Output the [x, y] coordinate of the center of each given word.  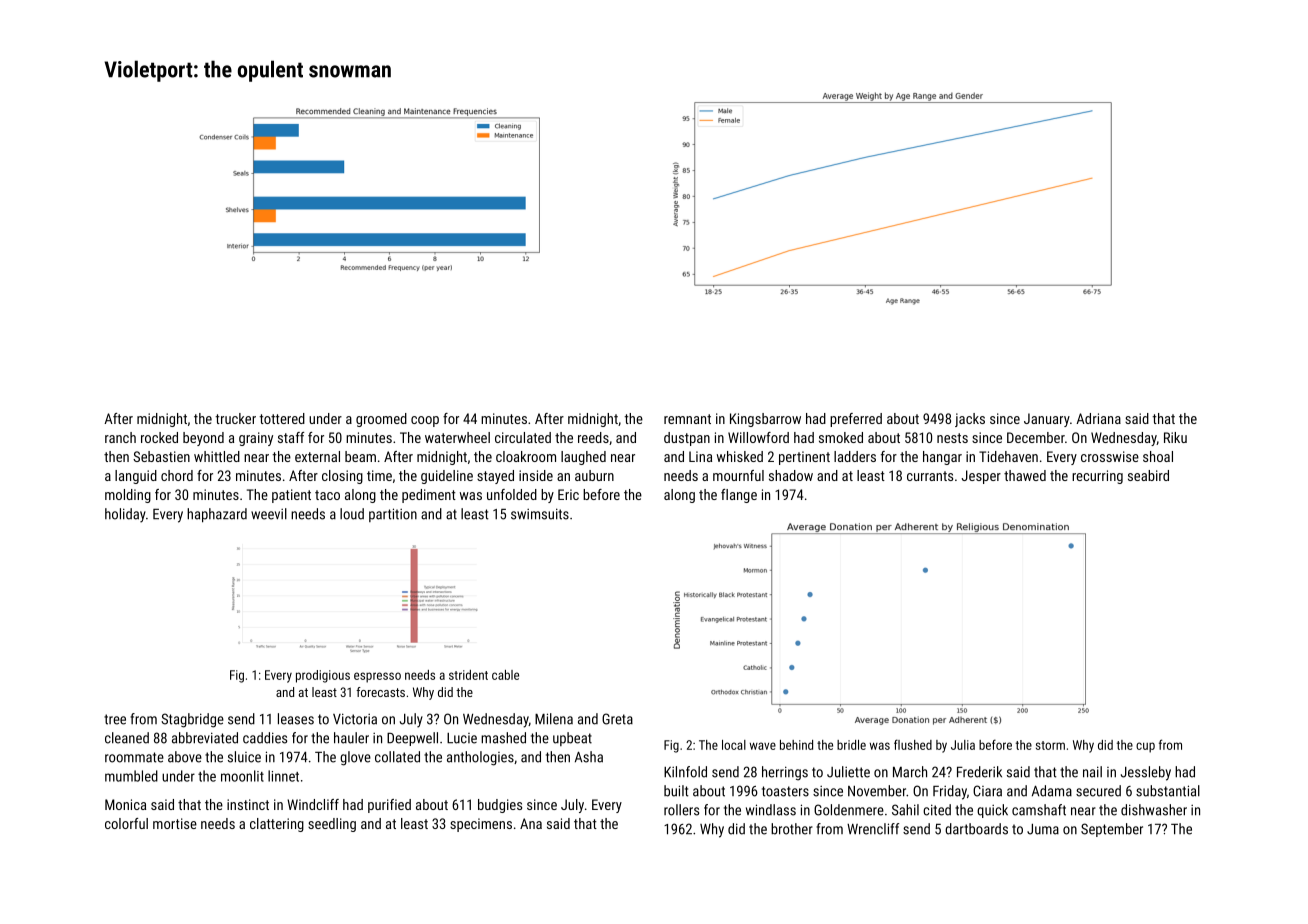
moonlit [242, 776]
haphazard [217, 515]
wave [763, 746]
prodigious [323, 676]
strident [468, 675]
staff [291, 437]
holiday [125, 515]
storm [1050, 745]
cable [505, 675]
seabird [1148, 475]
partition [393, 515]
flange [739, 496]
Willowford [758, 437]
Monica [125, 804]
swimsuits [540, 514]
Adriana [1098, 418]
